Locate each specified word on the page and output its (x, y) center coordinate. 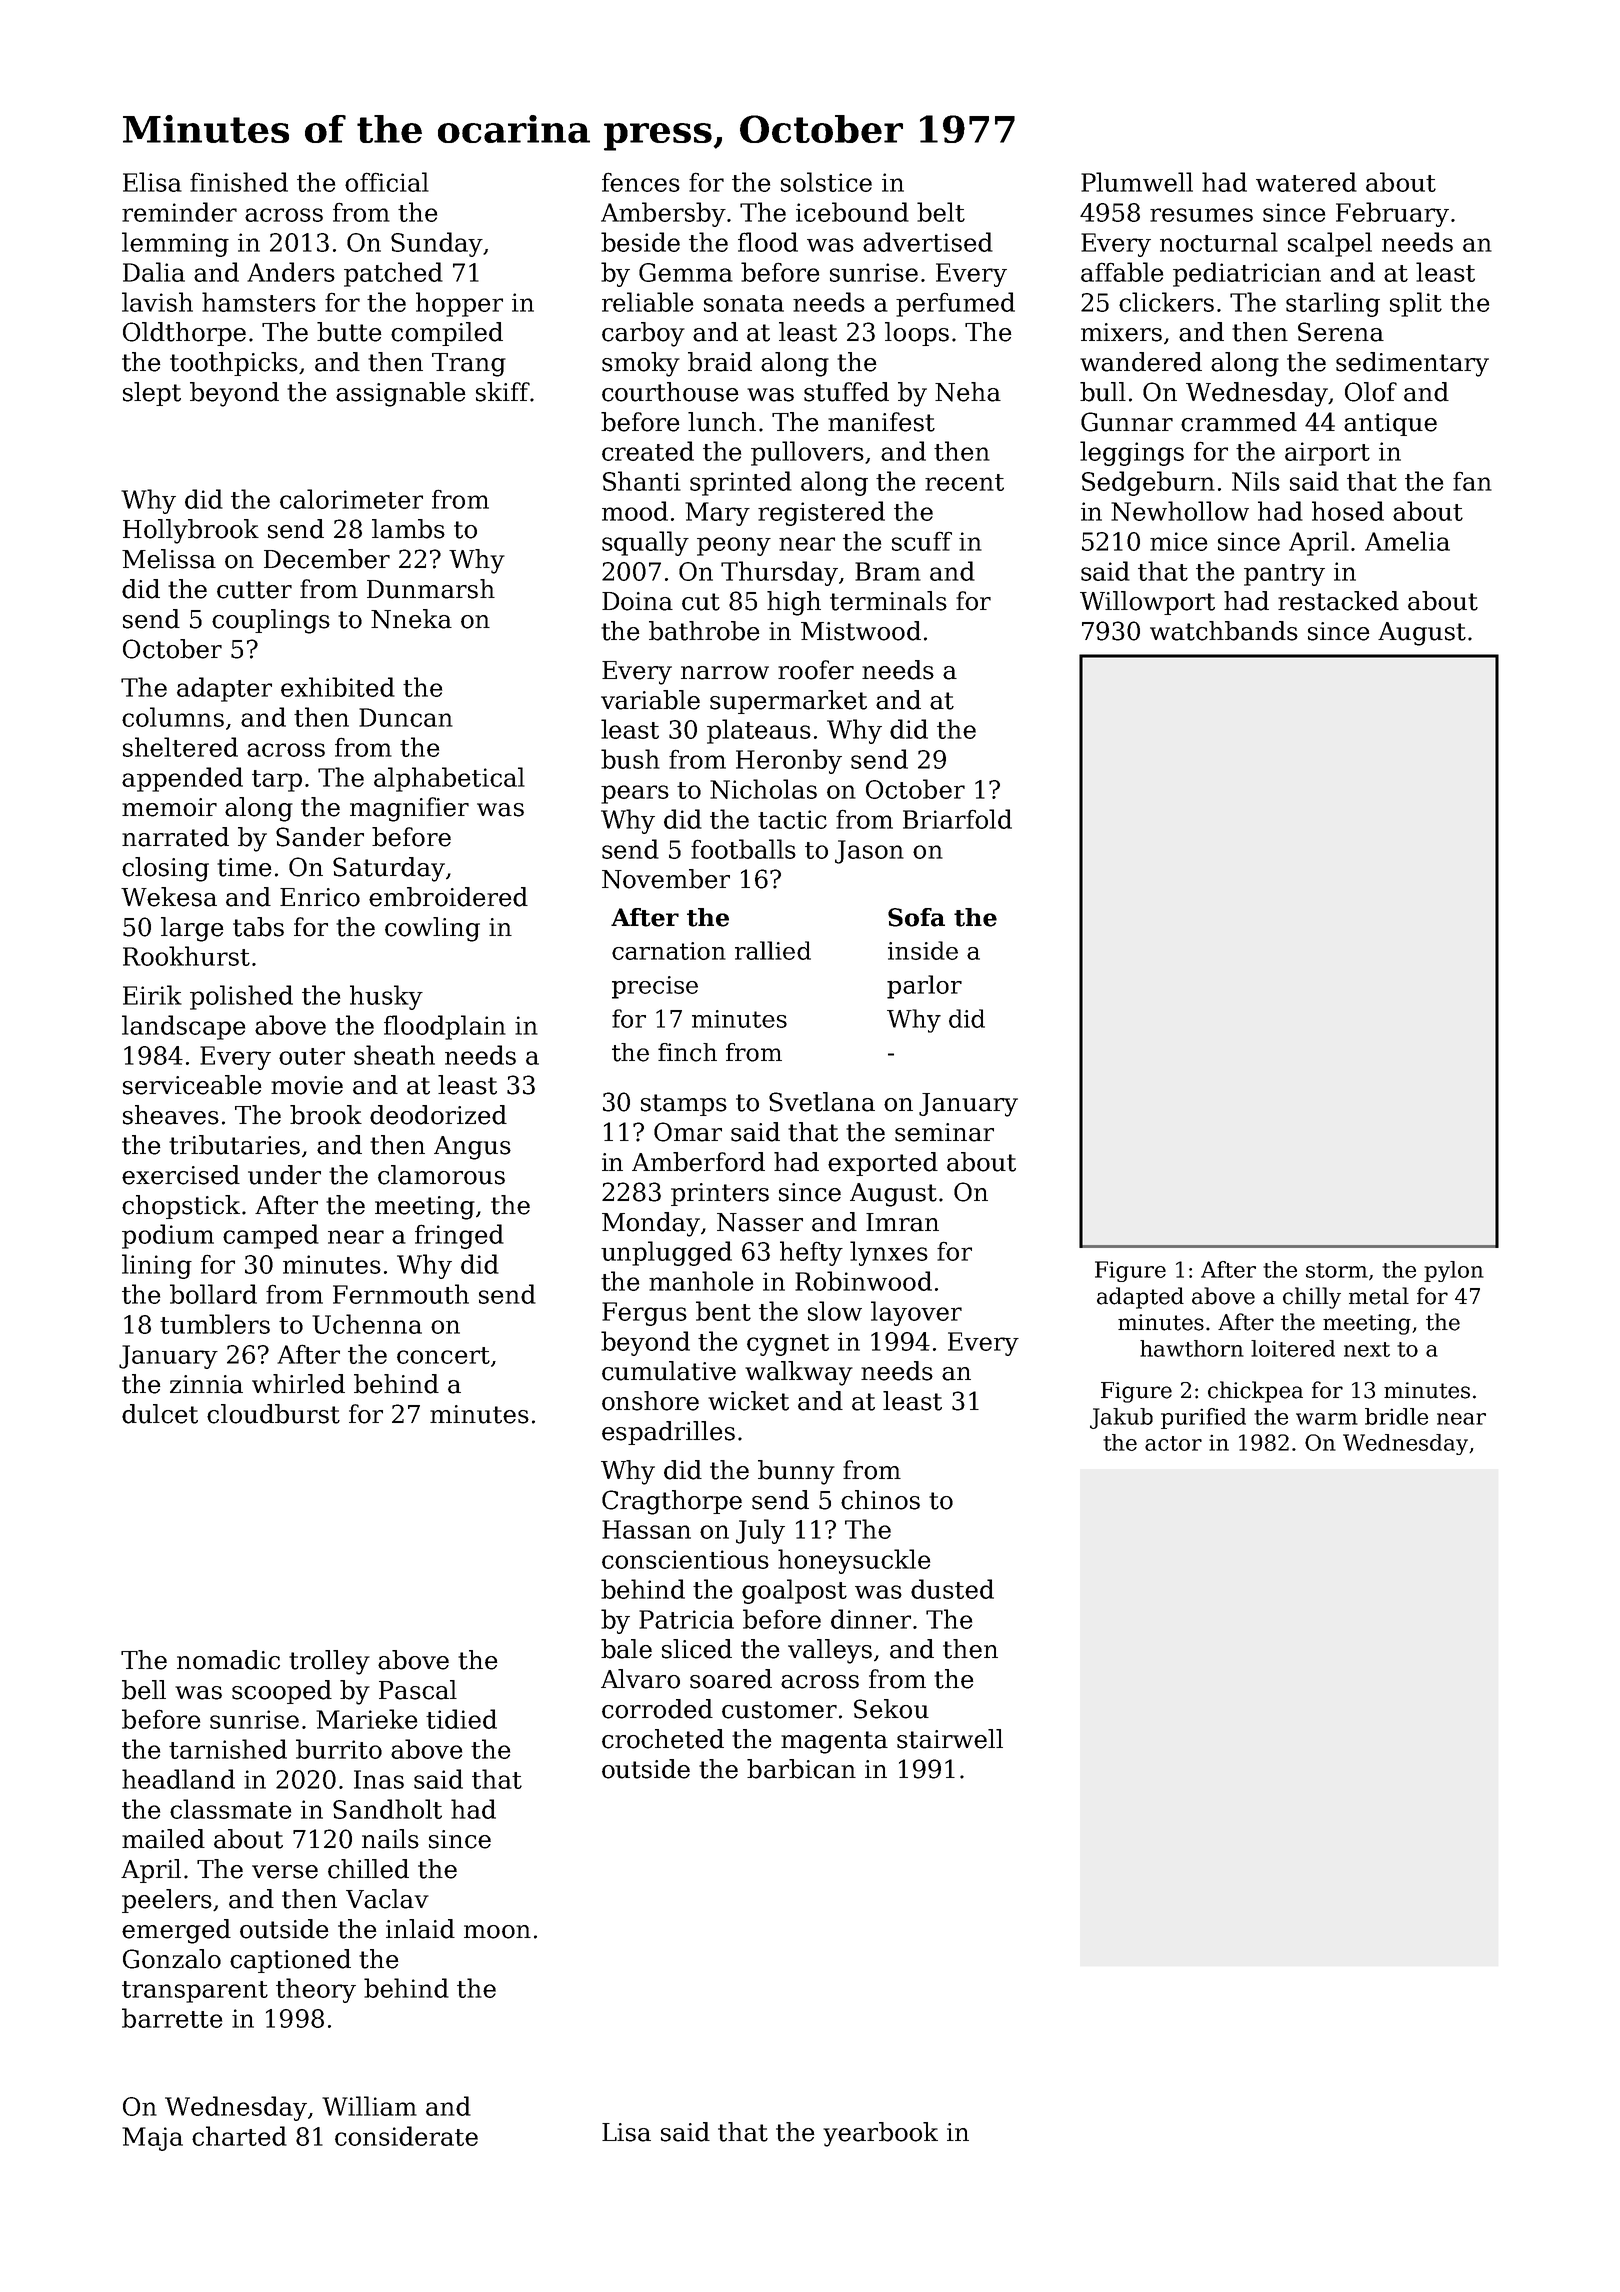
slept (152, 394)
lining (157, 1266)
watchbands (1224, 631)
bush (630, 759)
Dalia (154, 272)
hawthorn (1192, 1348)
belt (941, 212)
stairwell (950, 1739)
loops (917, 334)
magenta (834, 1742)
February (1392, 214)
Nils (1256, 481)
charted (239, 2136)
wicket (748, 1401)
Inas (379, 1779)
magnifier (409, 809)
